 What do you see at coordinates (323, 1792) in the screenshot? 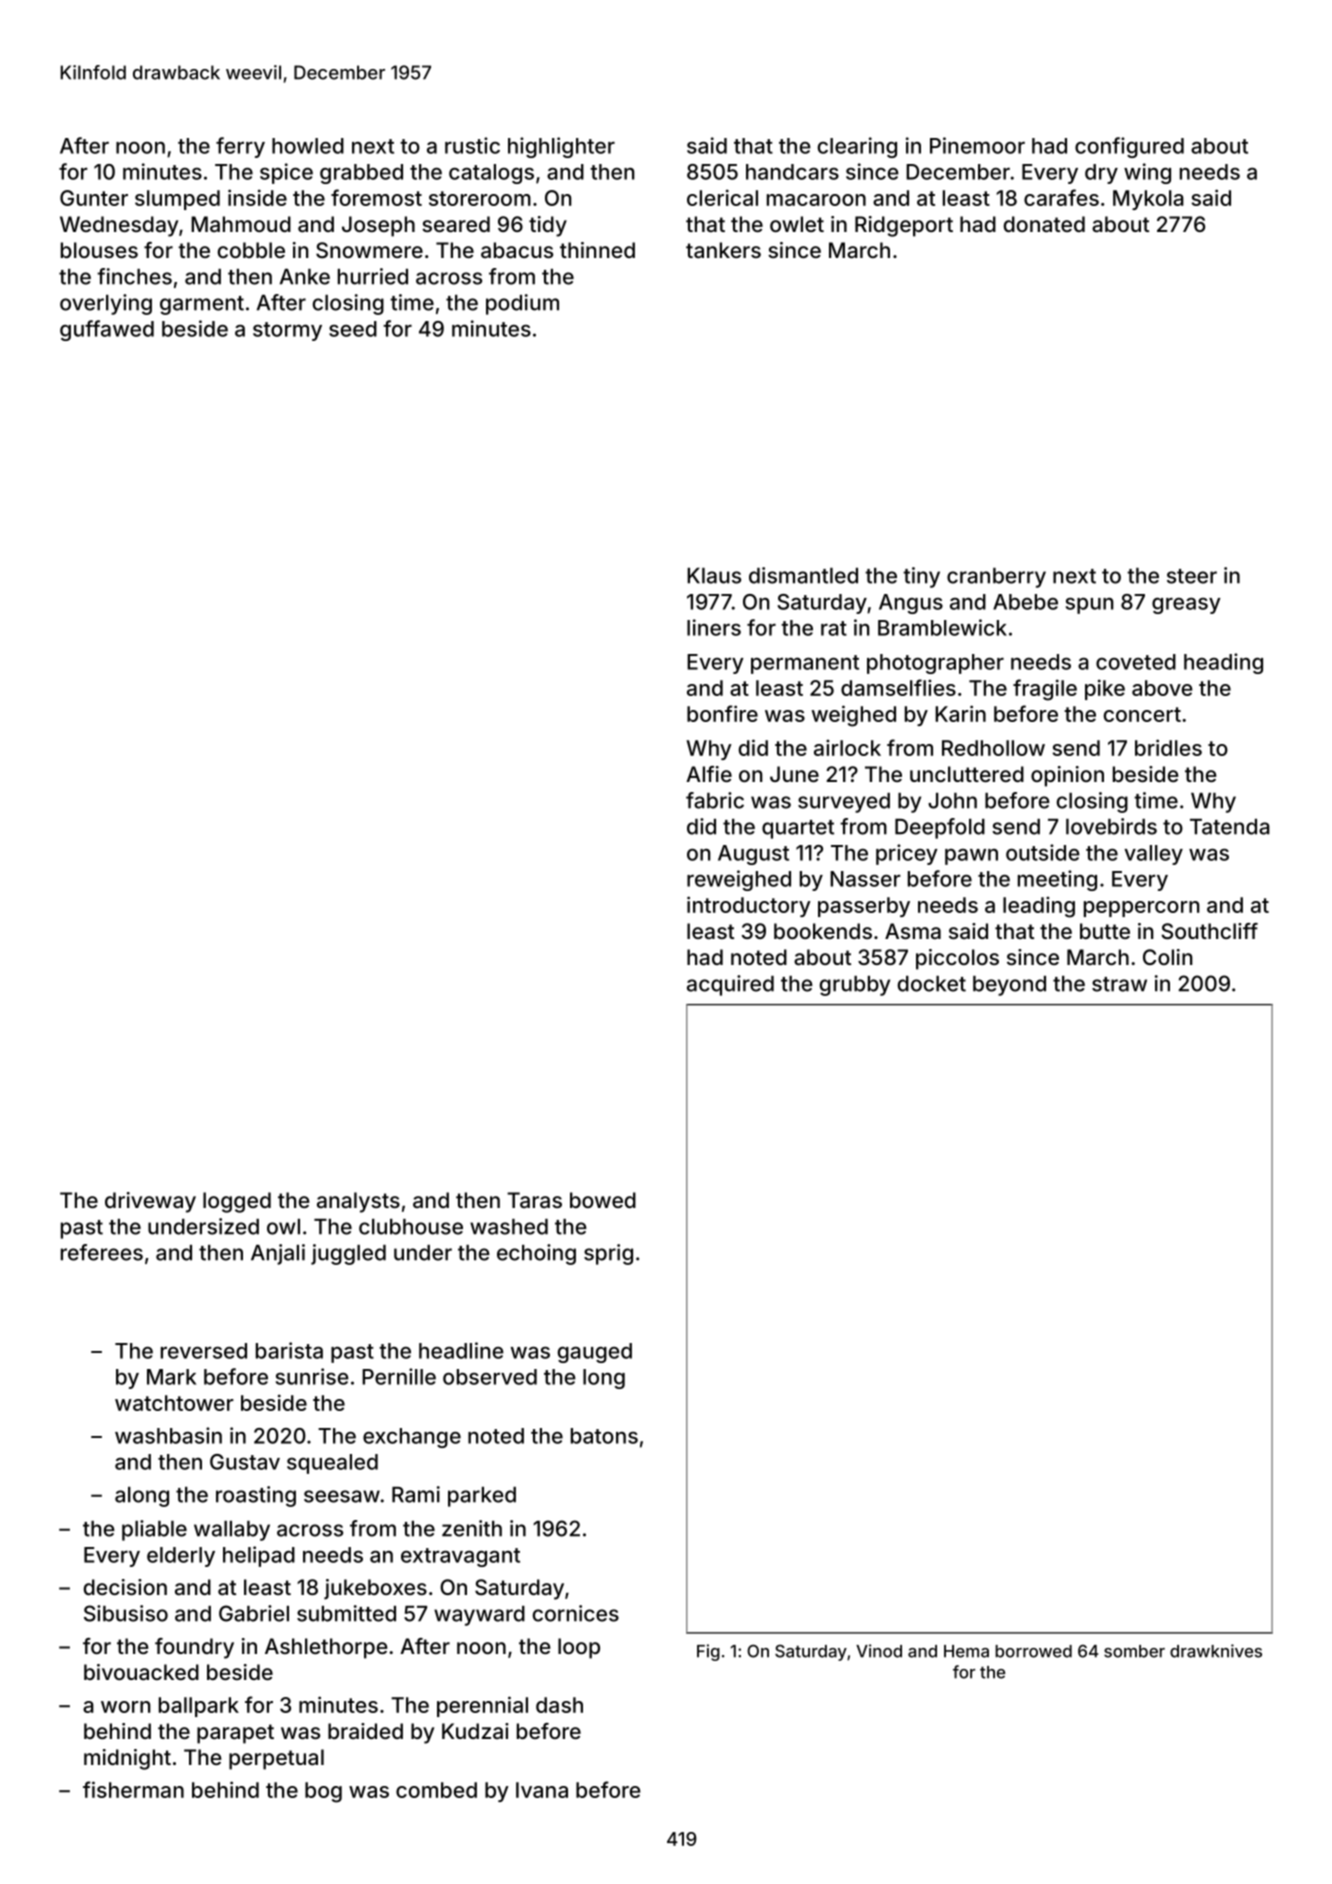
I see `bog` at bounding box center [323, 1792].
